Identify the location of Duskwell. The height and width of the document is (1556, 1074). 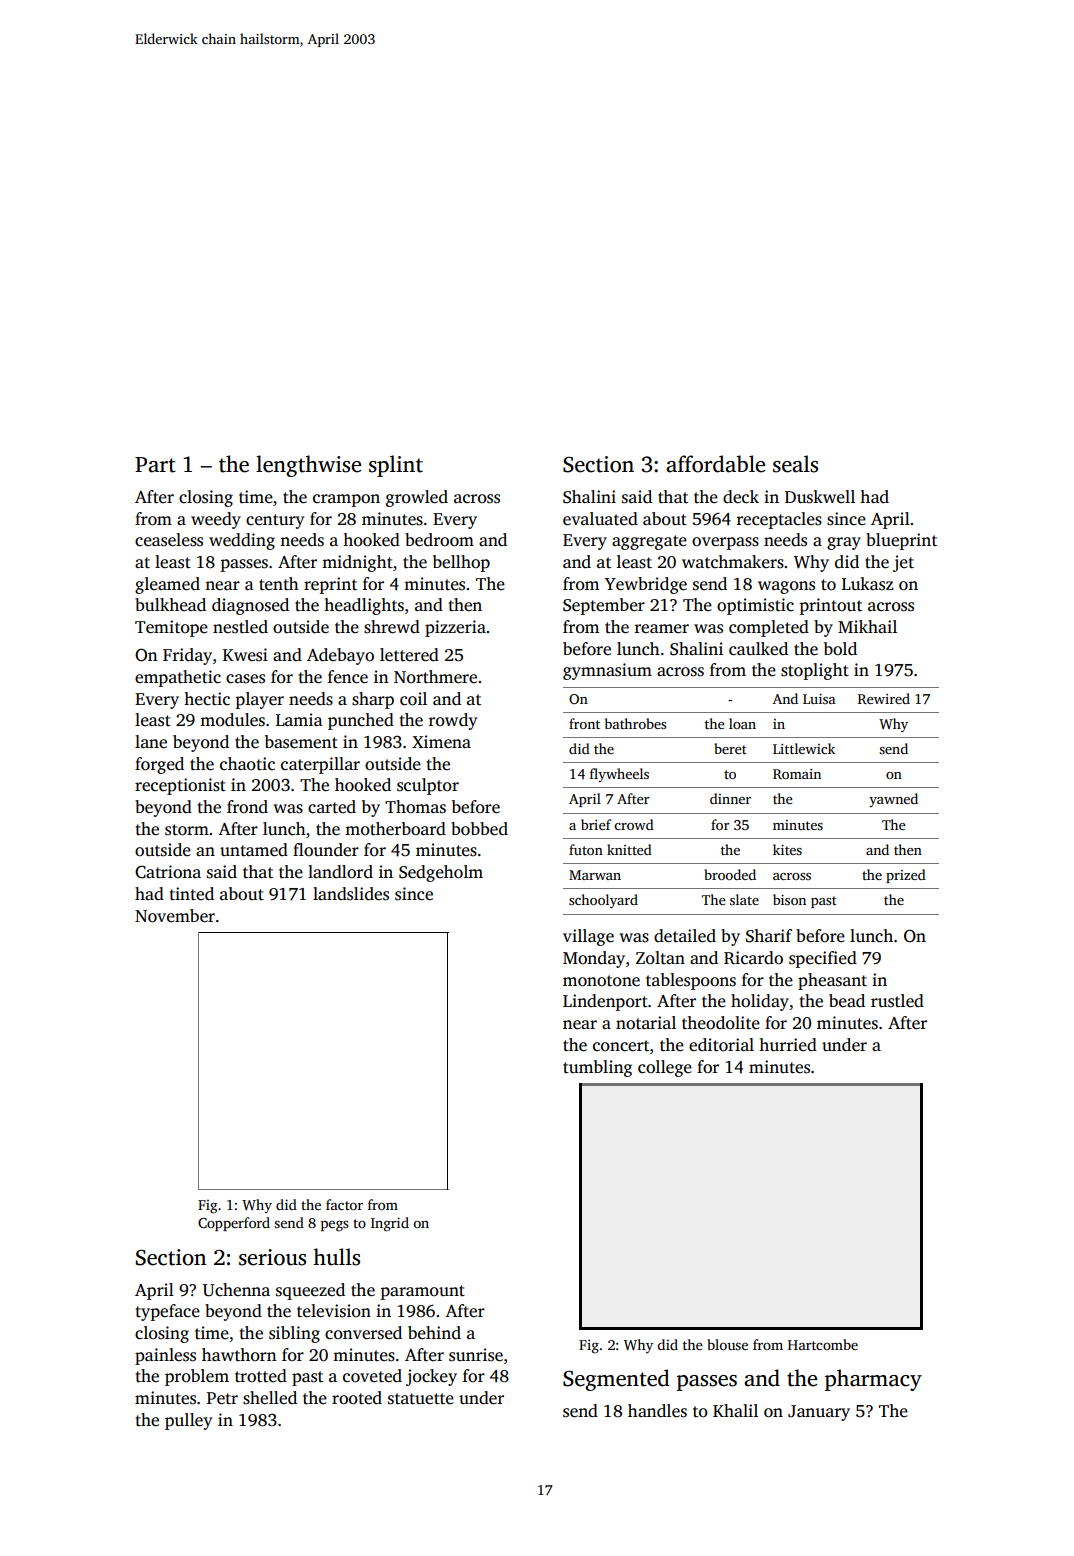
(820, 497).
